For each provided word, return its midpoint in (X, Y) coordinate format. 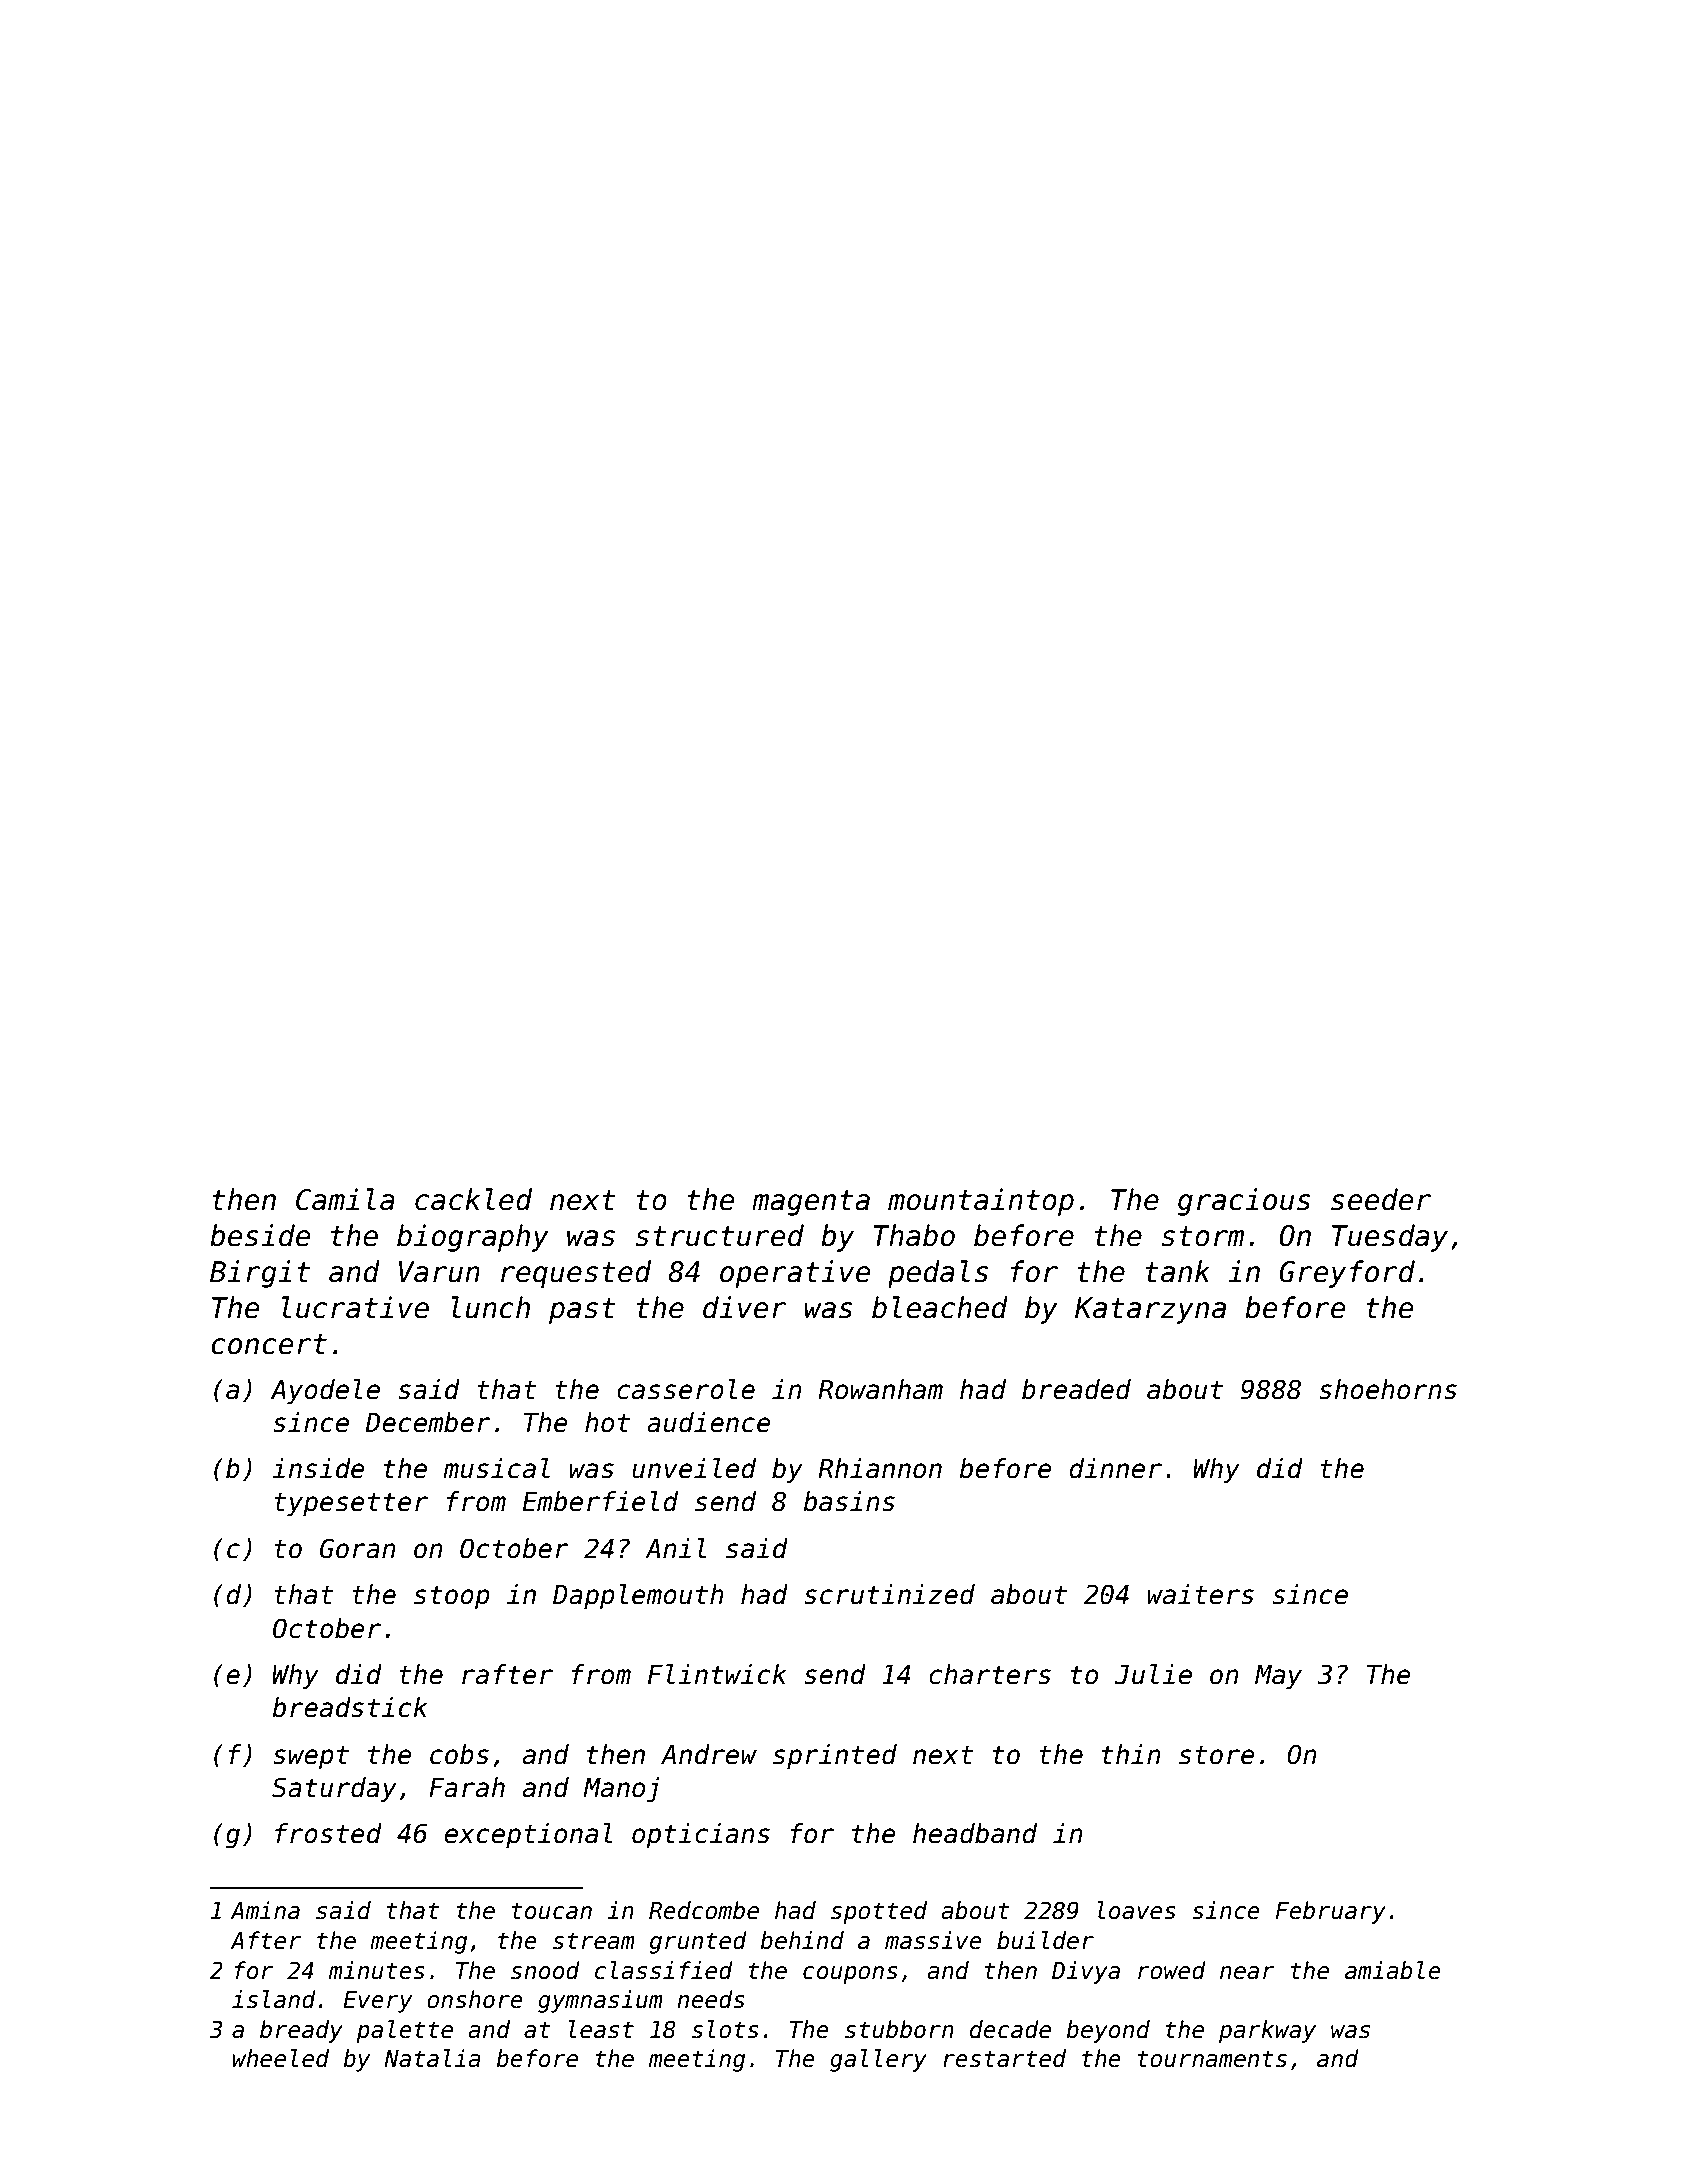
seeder (1381, 1199)
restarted (1004, 2058)
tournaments (1212, 2059)
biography (473, 1238)
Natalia (432, 2058)
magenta (811, 1203)
